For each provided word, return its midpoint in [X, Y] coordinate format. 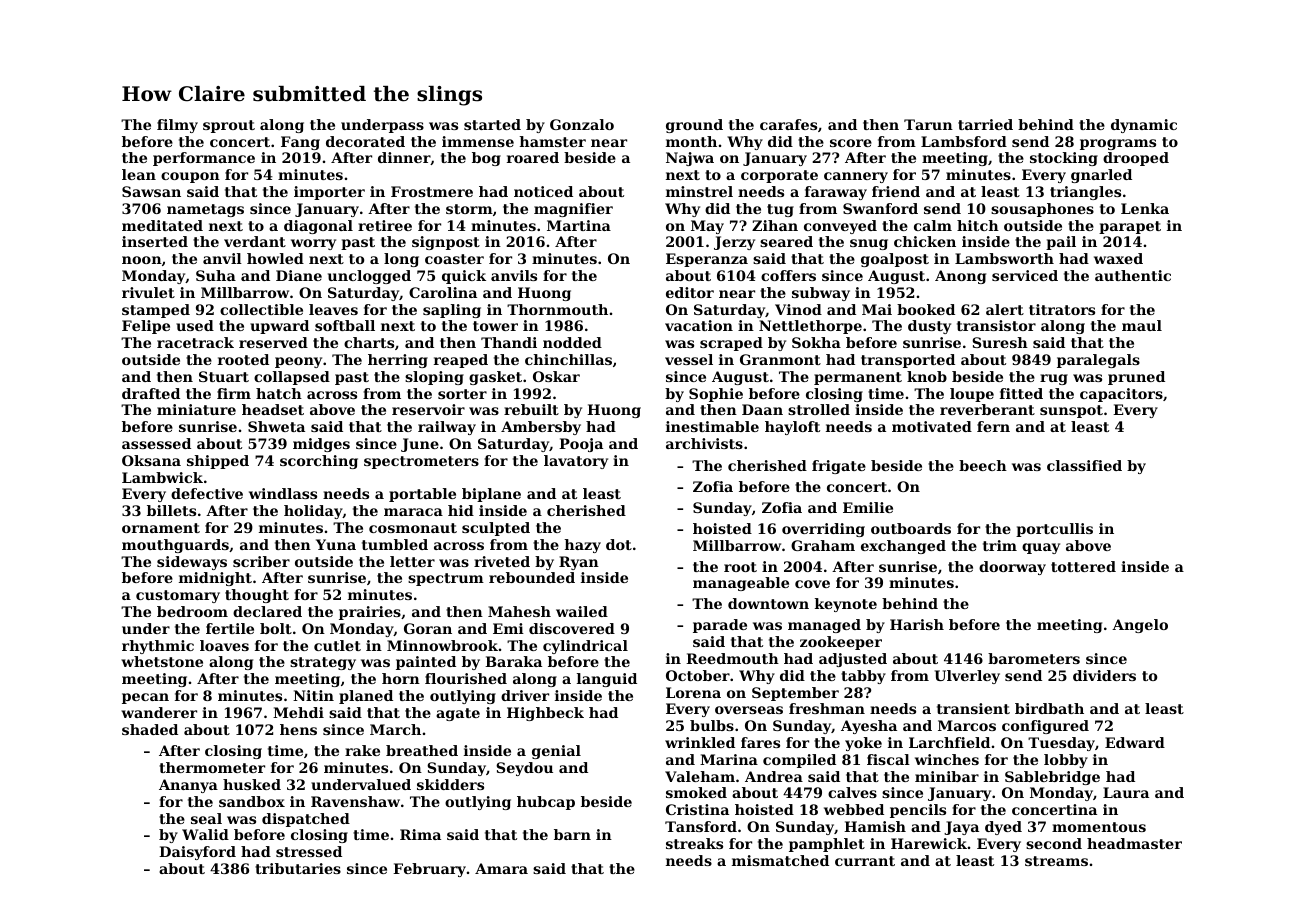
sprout [229, 126]
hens [298, 729]
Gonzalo [582, 124]
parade [720, 626]
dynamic [1144, 126]
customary [178, 596]
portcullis [1054, 530]
